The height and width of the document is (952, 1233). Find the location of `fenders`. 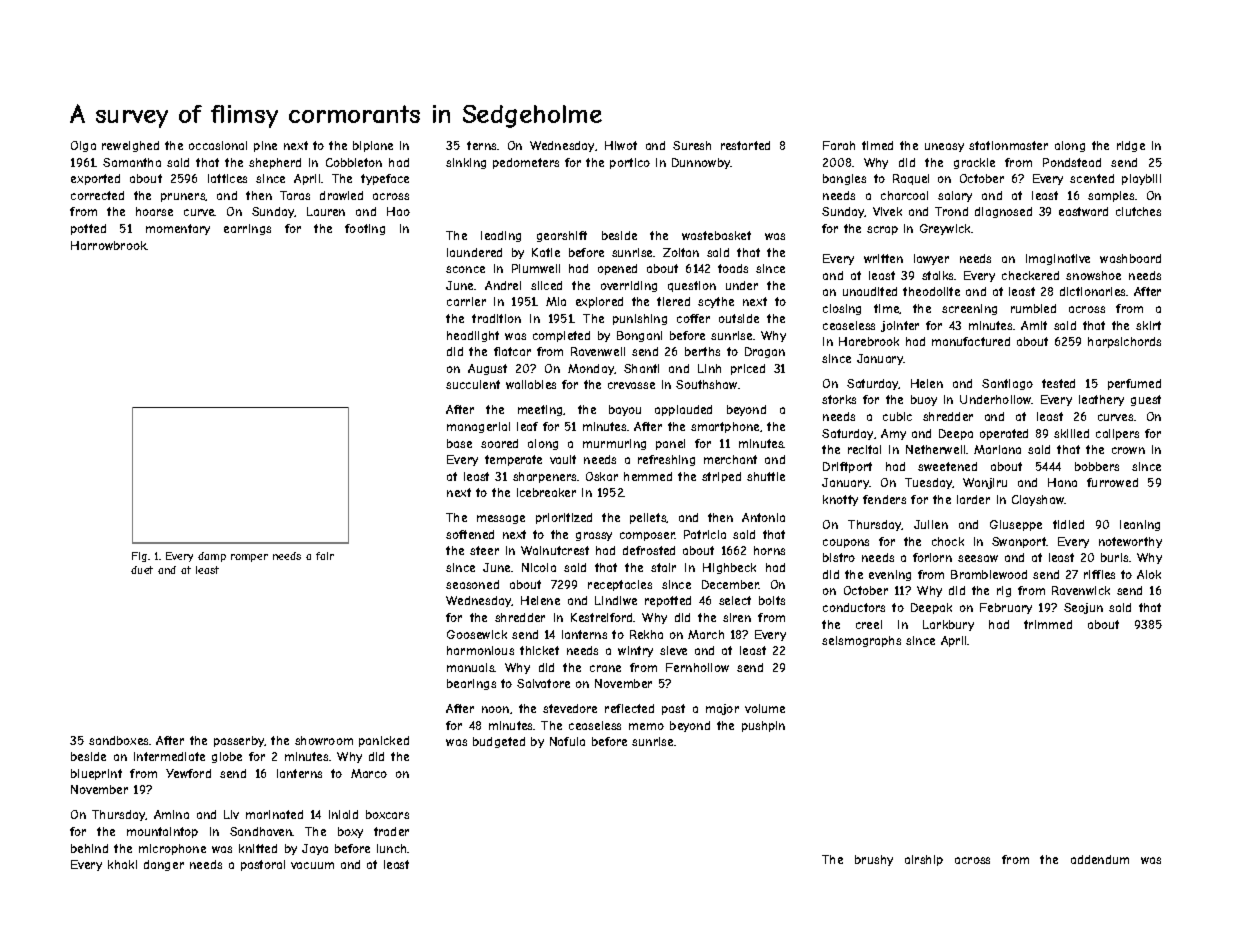

fenders is located at coordinates (884, 499).
